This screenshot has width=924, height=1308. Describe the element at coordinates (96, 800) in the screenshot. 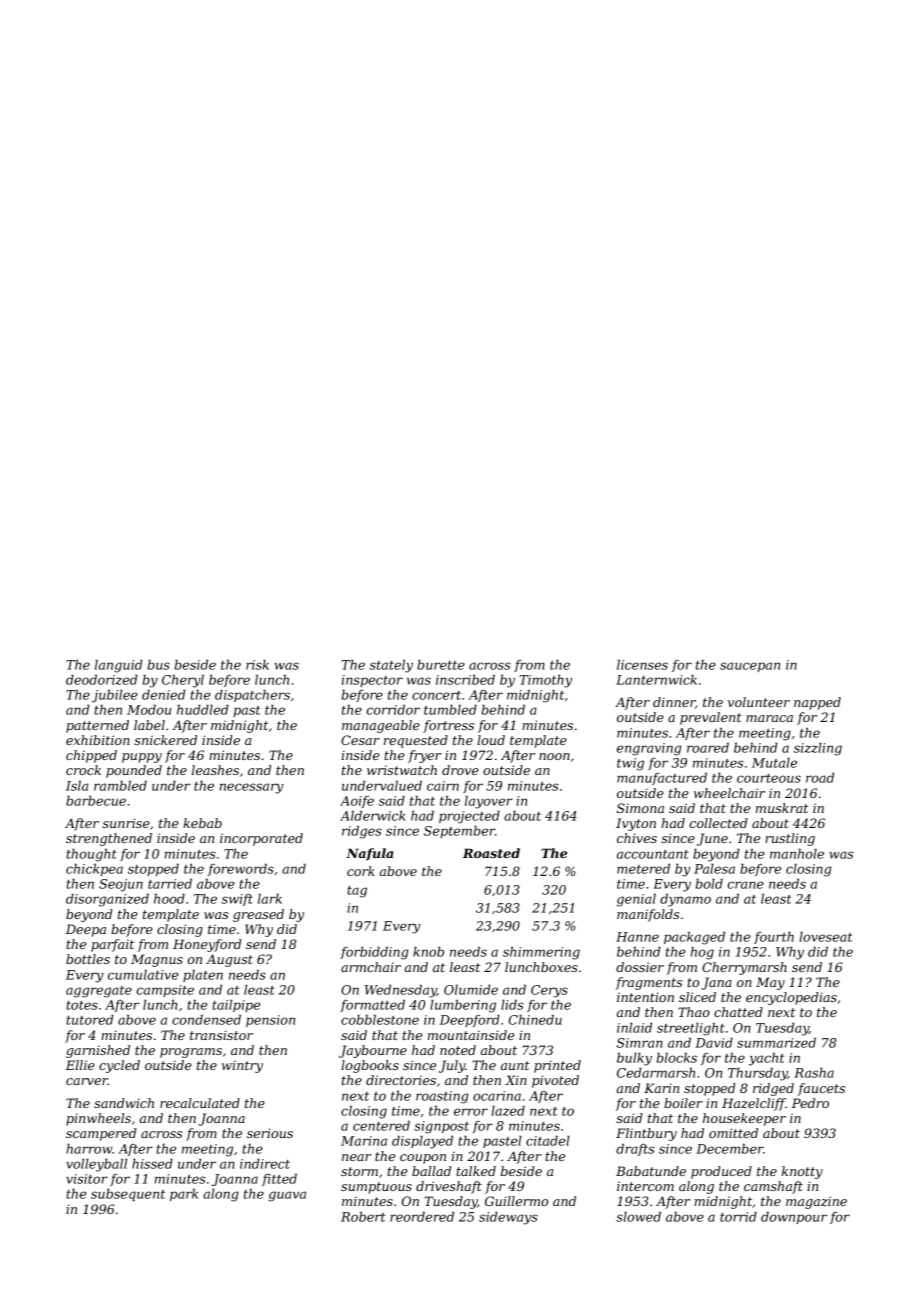

I see `barbecue` at that location.
